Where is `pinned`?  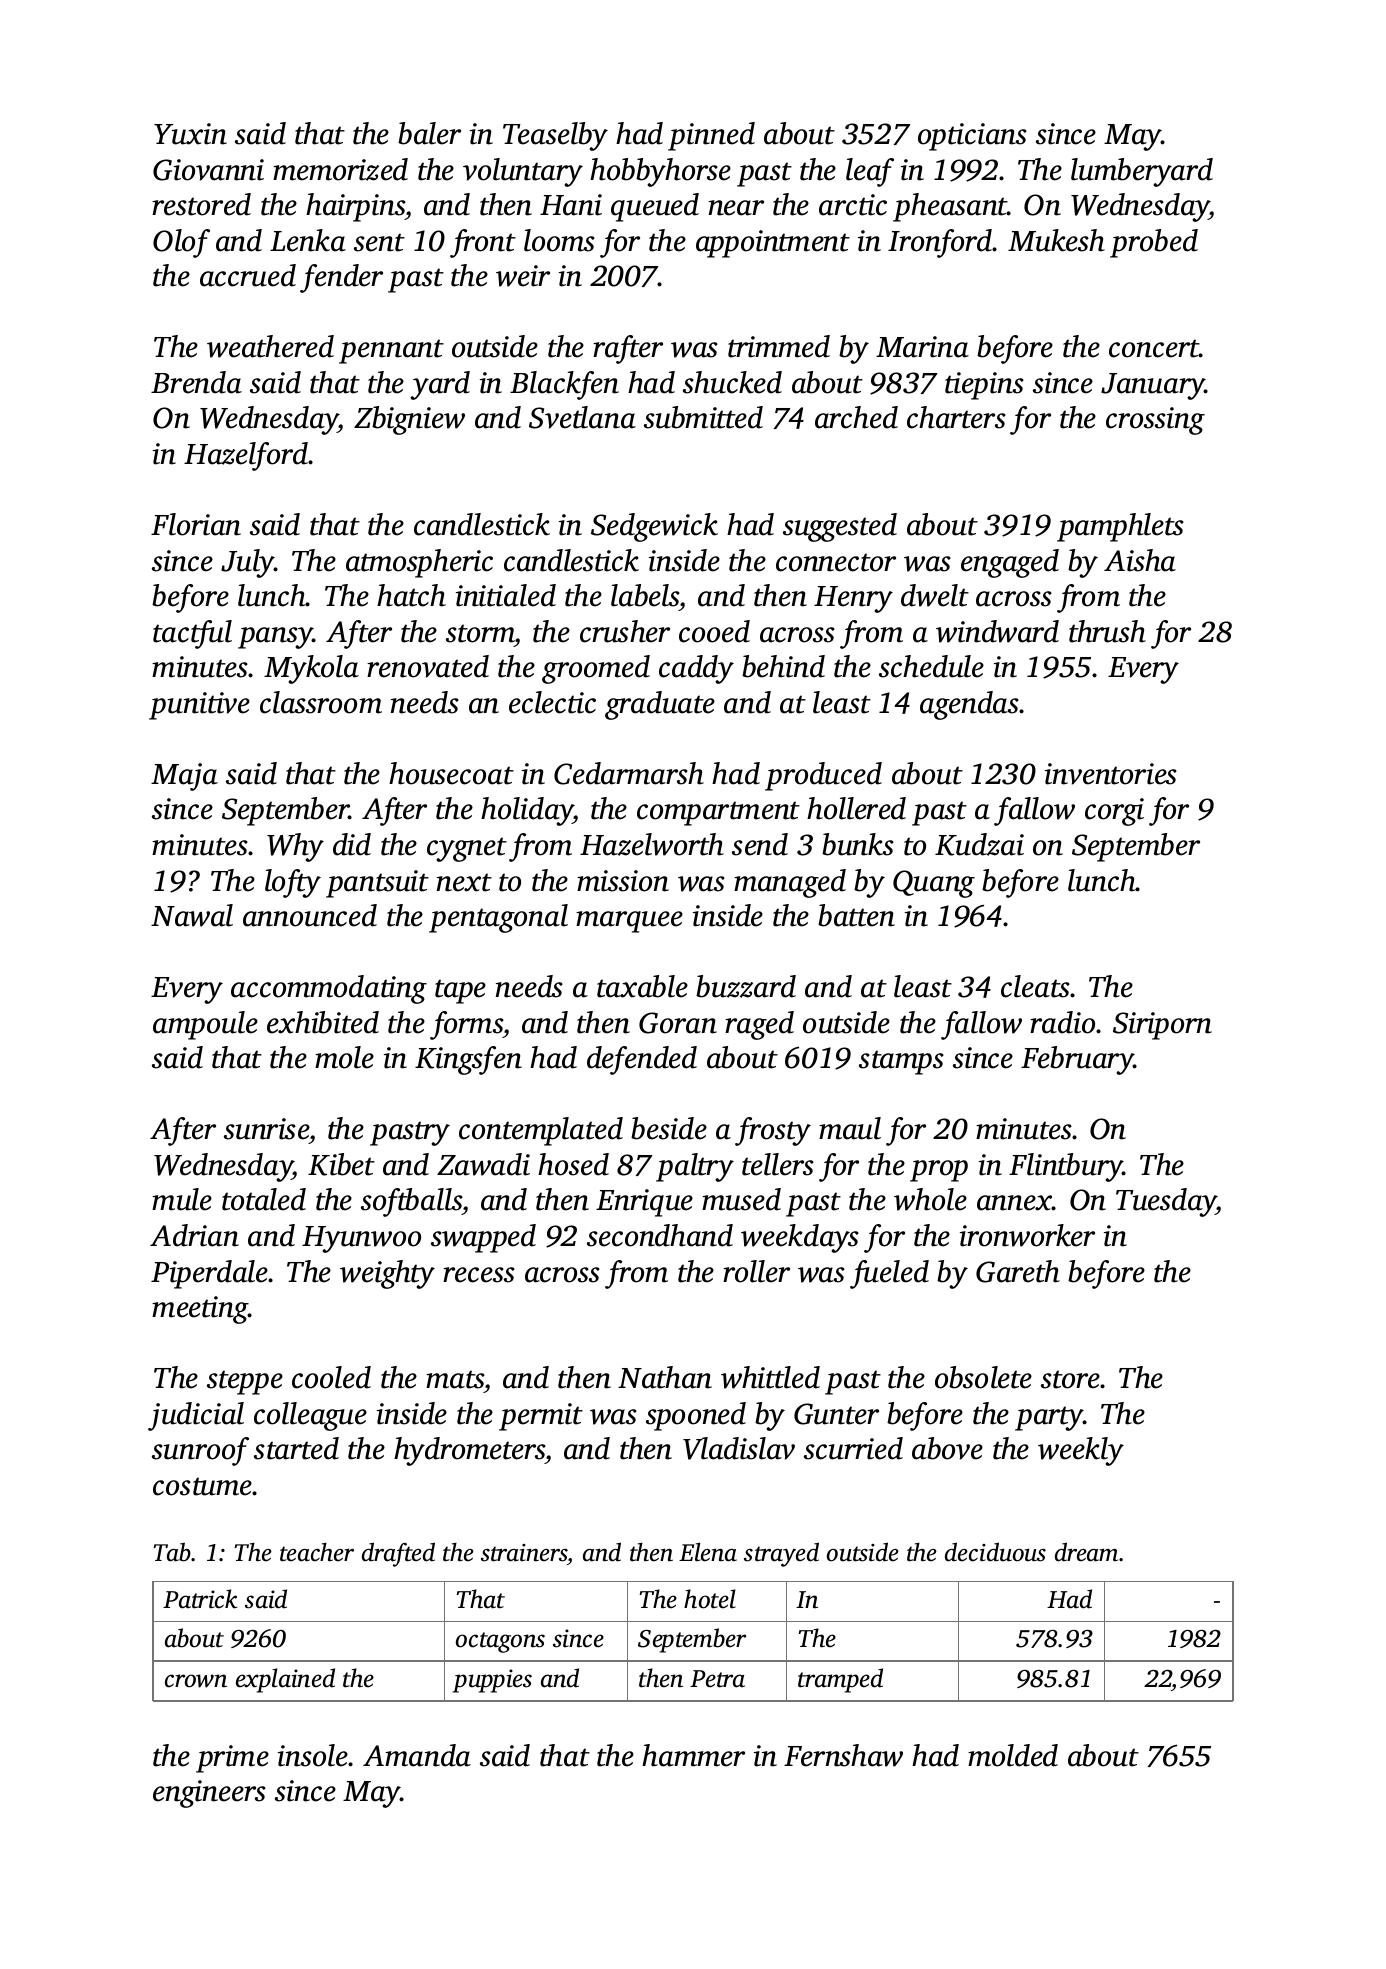
pinned is located at coordinates (711, 136).
